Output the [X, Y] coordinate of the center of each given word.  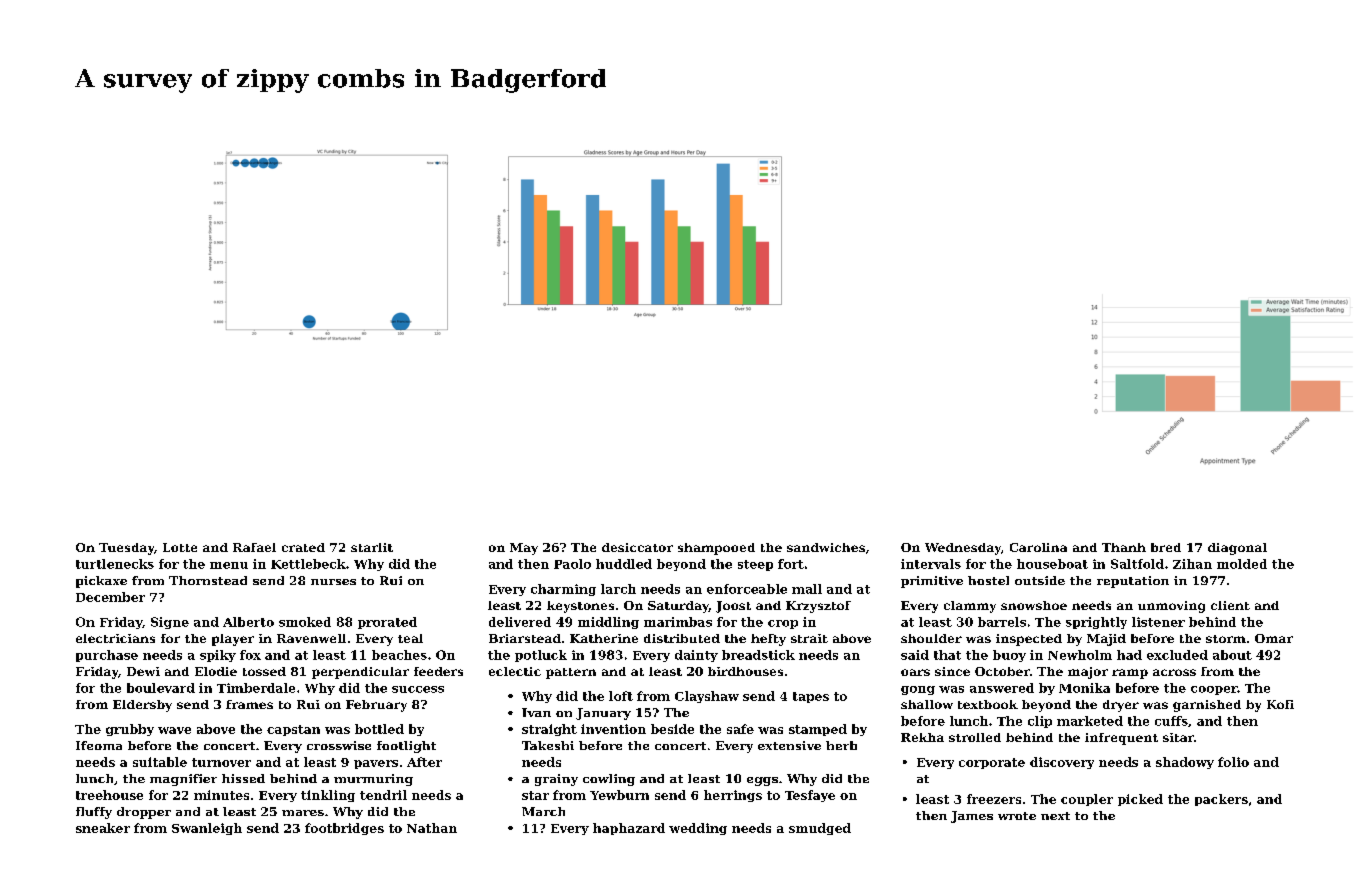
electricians [115, 638]
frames [249, 704]
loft [621, 696]
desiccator [637, 547]
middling [608, 623]
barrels [1002, 622]
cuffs [1171, 721]
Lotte [180, 547]
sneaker [103, 828]
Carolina [1038, 547]
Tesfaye [810, 796]
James [972, 817]
